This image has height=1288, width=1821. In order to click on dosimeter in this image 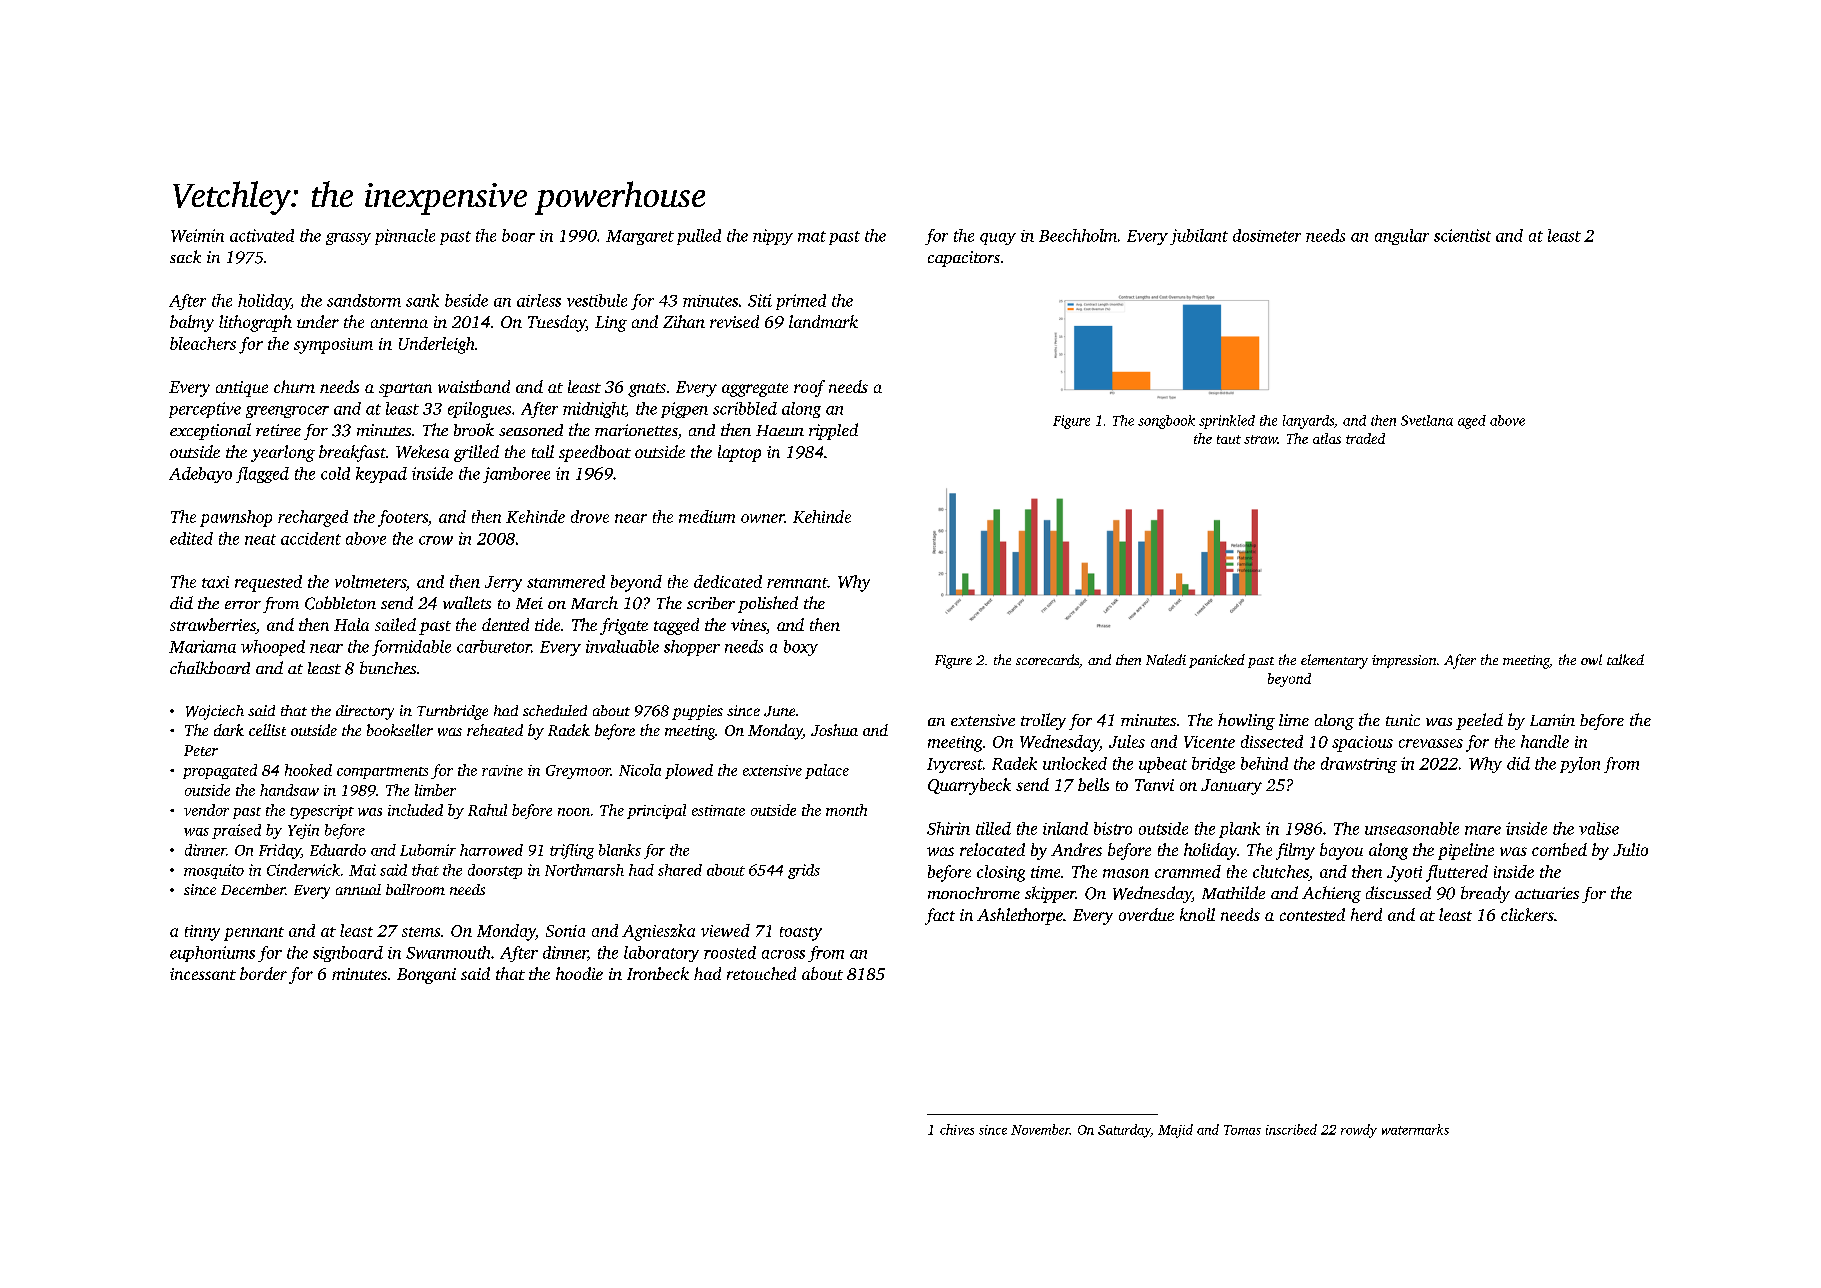, I will do `click(1267, 235)`.
